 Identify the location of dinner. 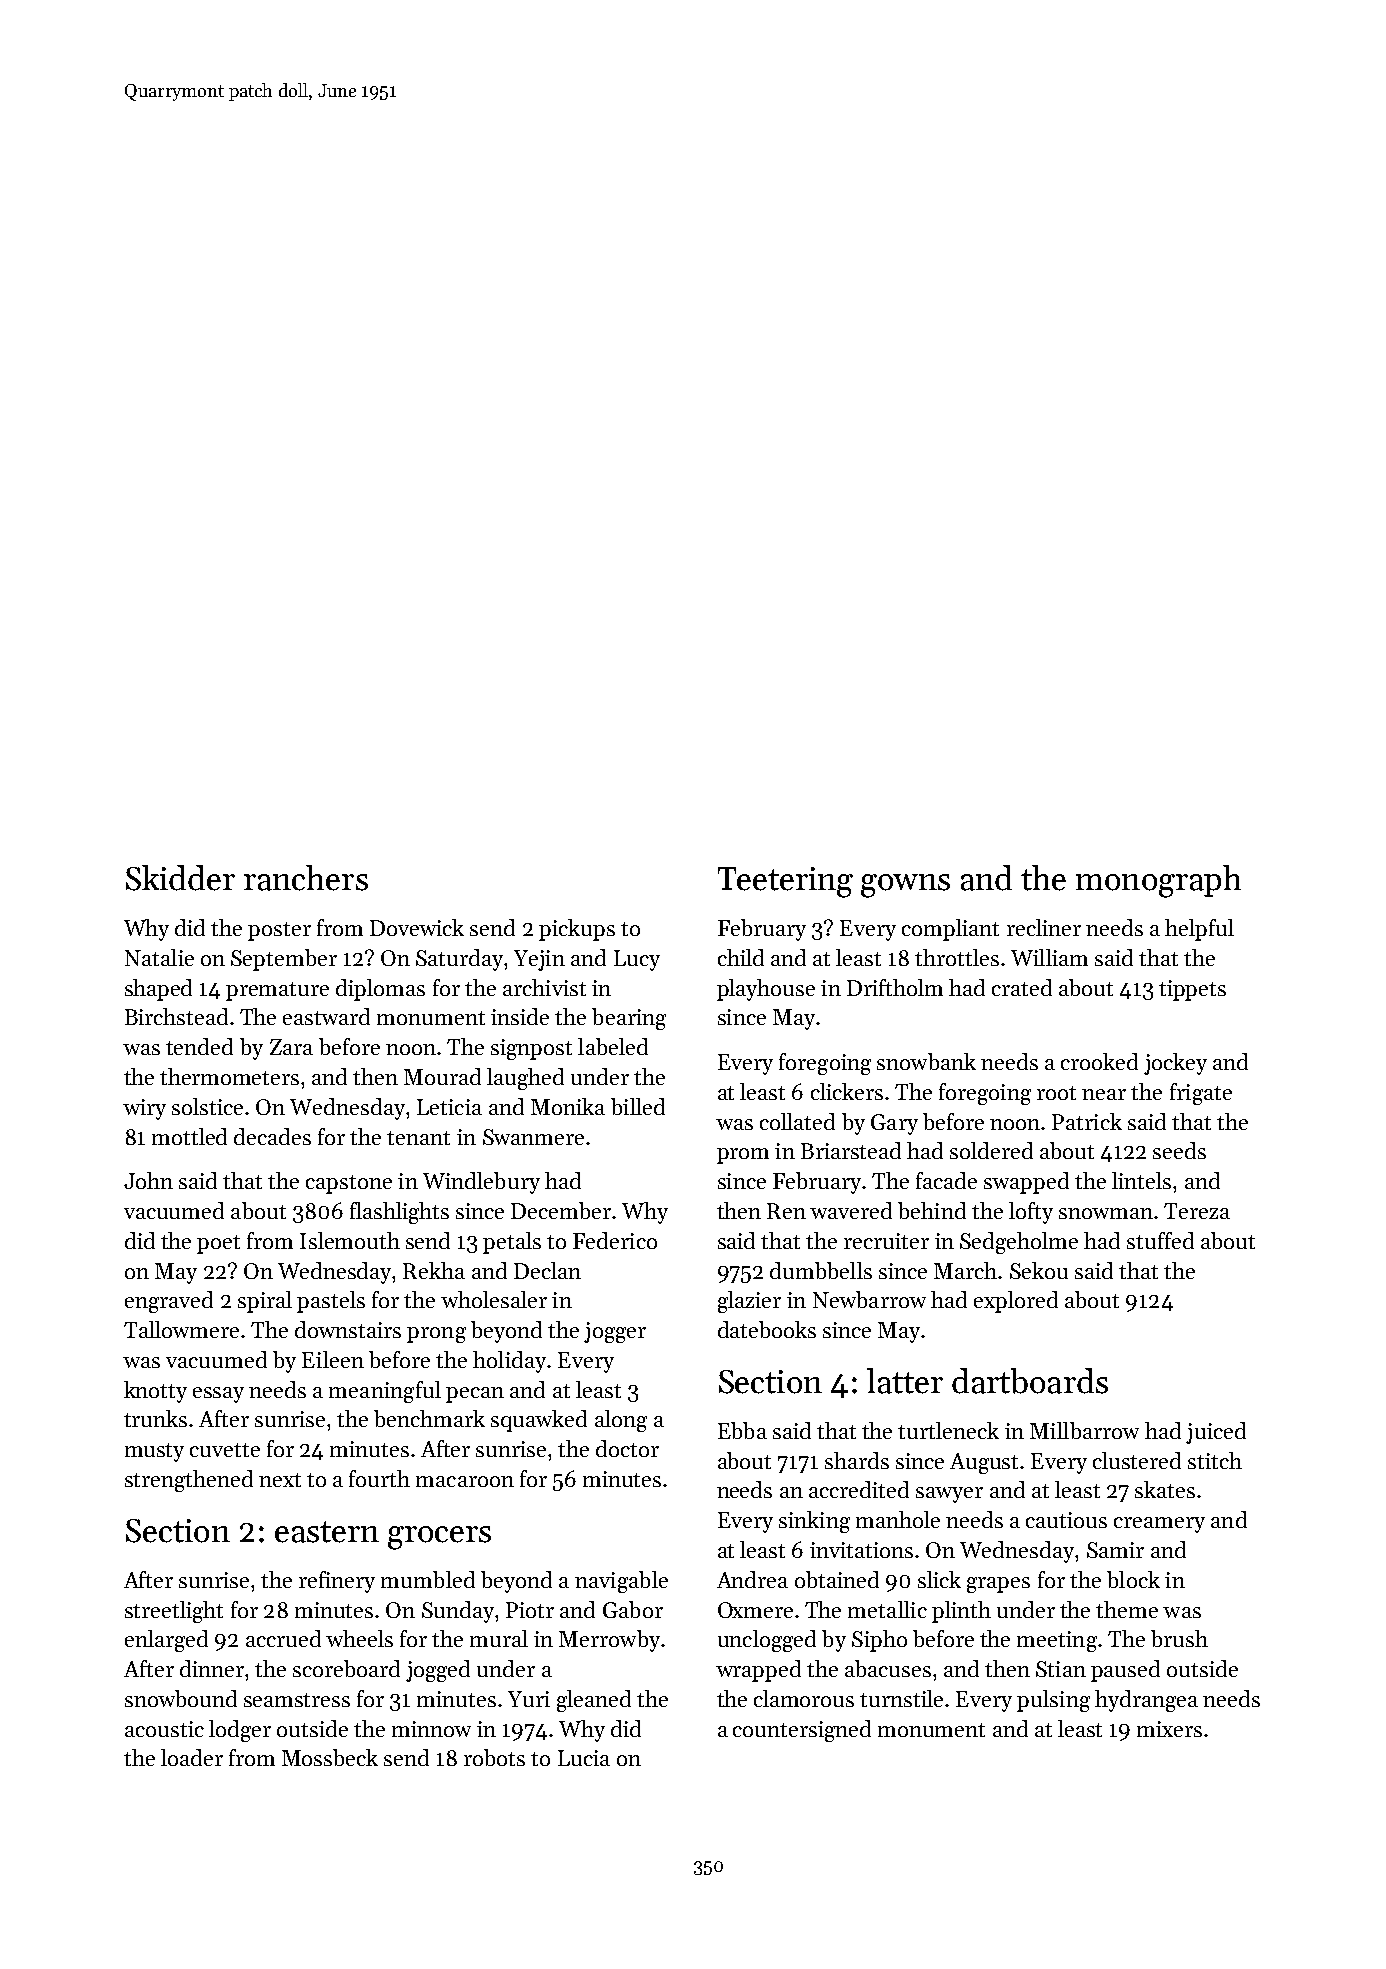
(212, 1668).
